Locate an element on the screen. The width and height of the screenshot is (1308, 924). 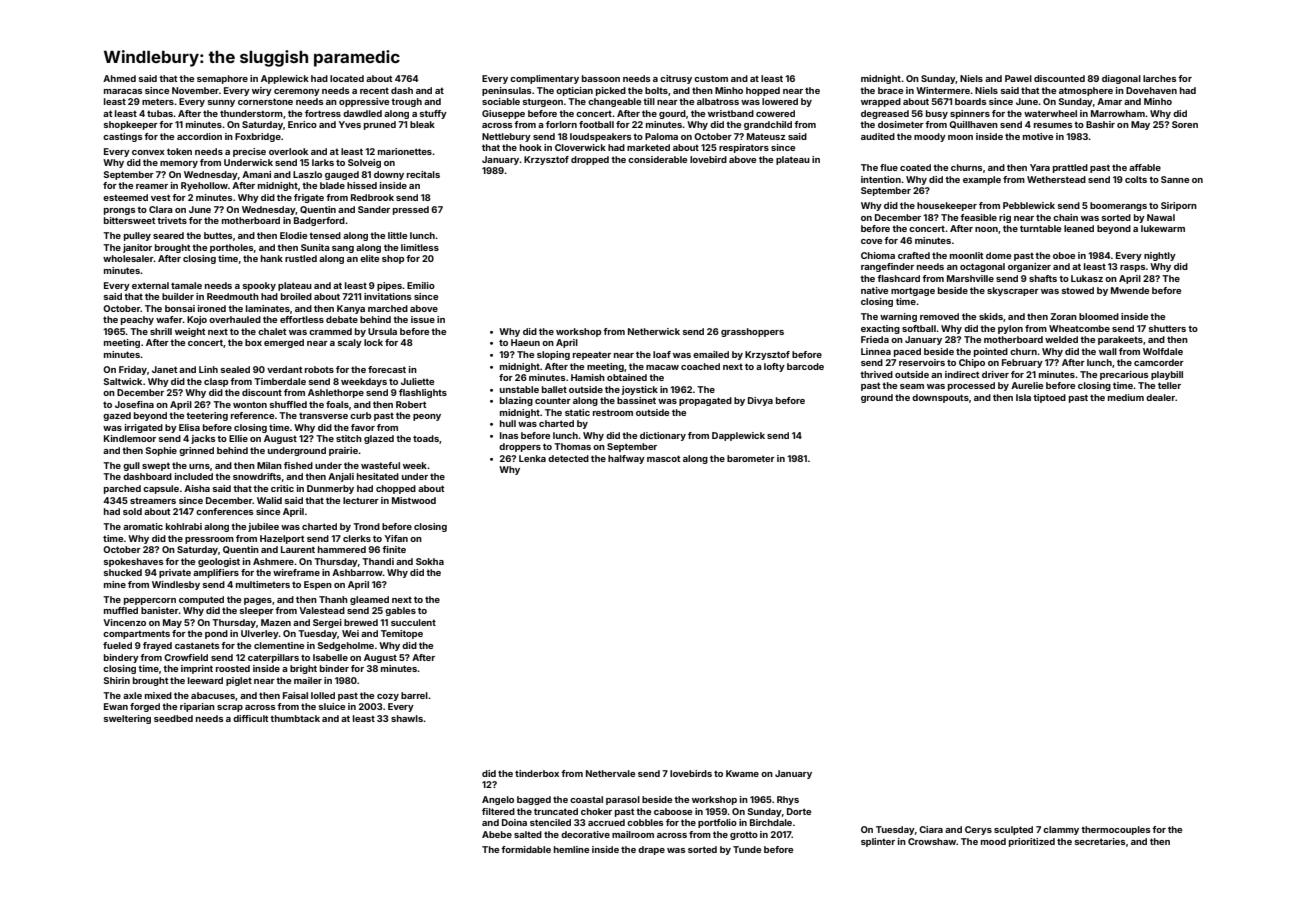
intention is located at coordinates (881, 179).
